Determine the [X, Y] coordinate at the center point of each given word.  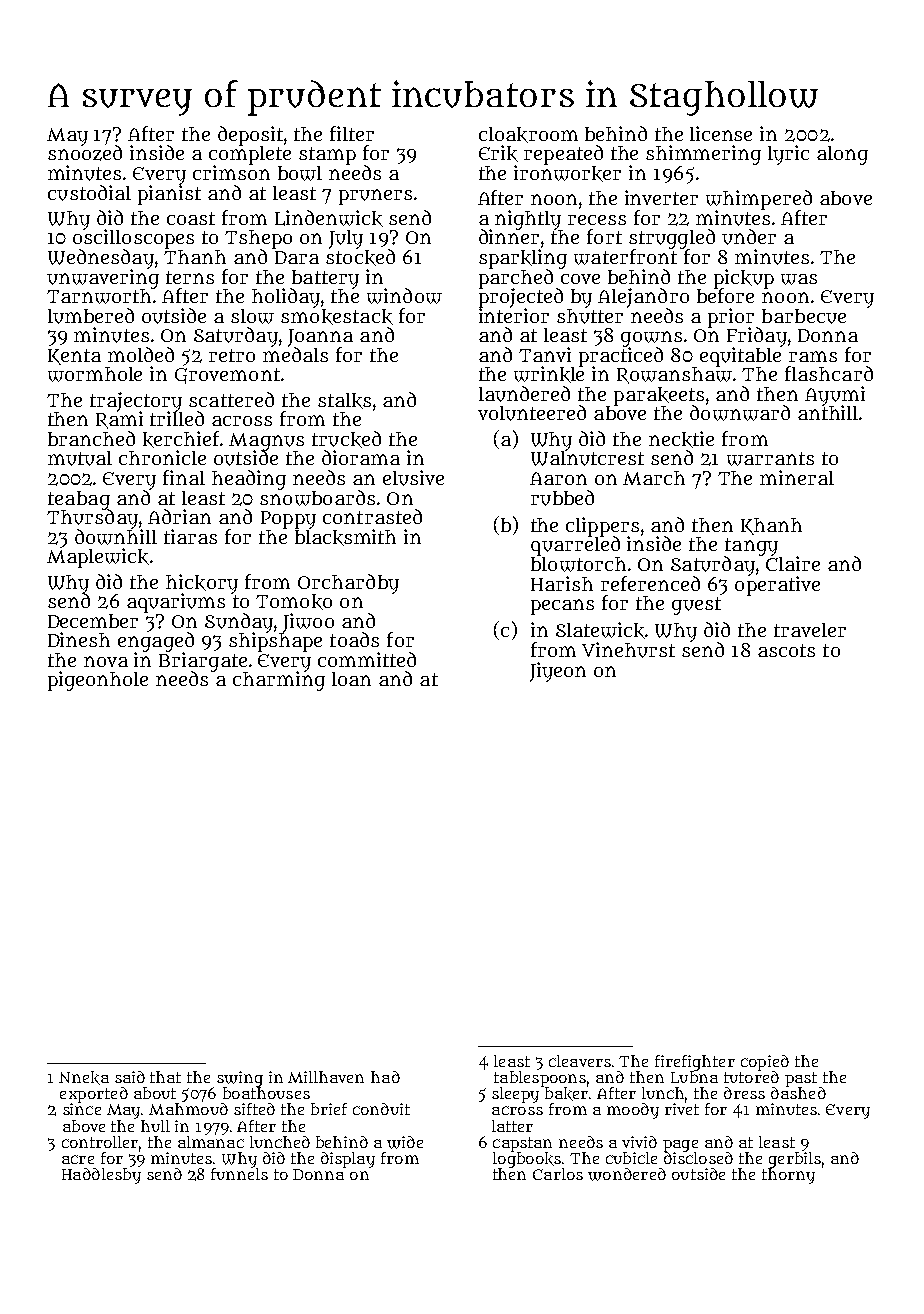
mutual [80, 458]
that [165, 1077]
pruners [375, 197]
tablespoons [540, 1079]
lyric [788, 155]
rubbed [562, 498]
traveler [810, 630]
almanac [211, 1142]
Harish [562, 583]
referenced [650, 583]
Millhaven [326, 1077]
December [93, 621]
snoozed [85, 153]
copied [765, 1063]
